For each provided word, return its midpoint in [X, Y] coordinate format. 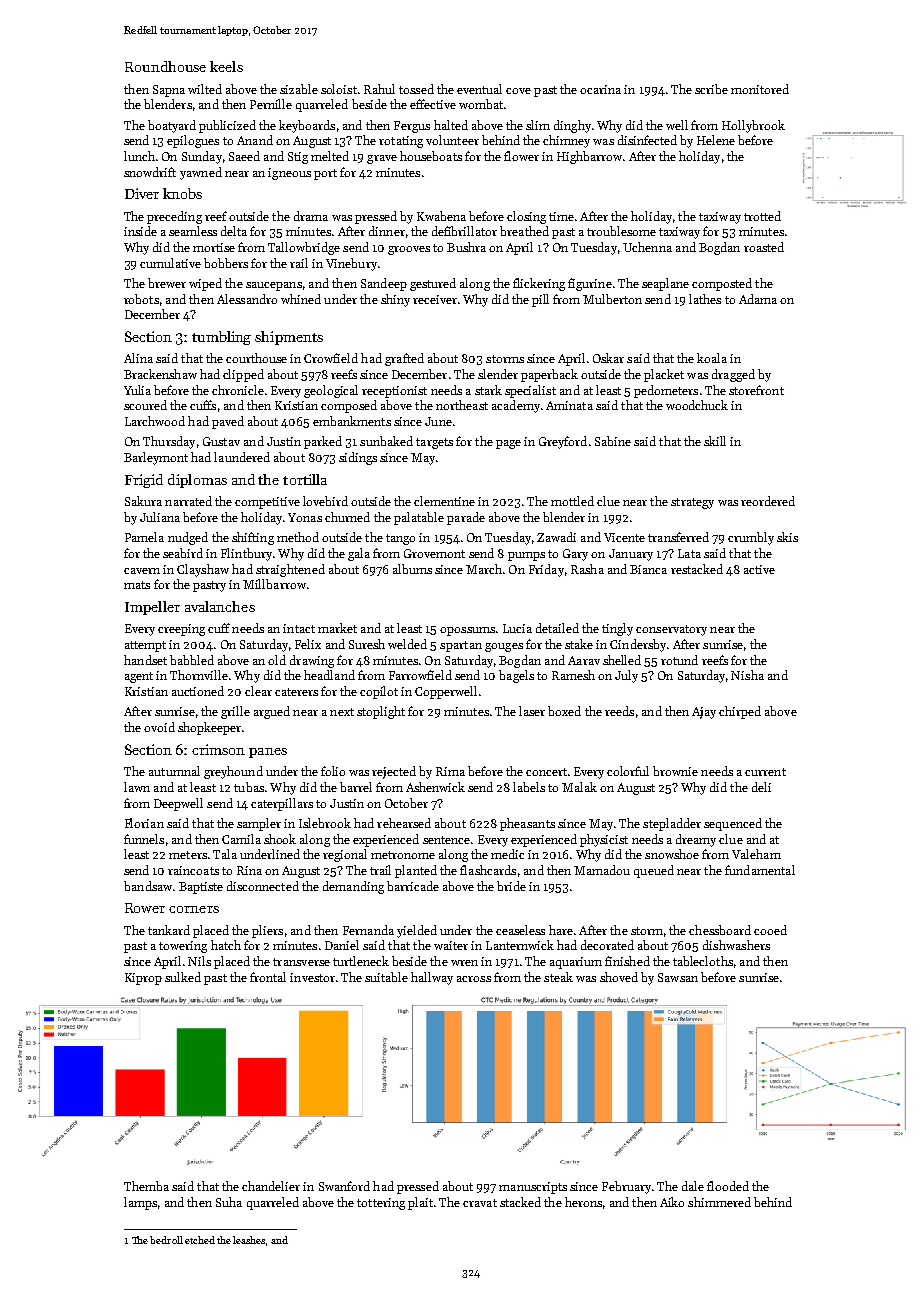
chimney [566, 141]
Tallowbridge [304, 248]
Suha [229, 1202]
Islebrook [325, 823]
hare [561, 930]
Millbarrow [274, 584]
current [765, 772]
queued [654, 871]
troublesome [621, 231]
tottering [381, 1204]
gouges [504, 647]
